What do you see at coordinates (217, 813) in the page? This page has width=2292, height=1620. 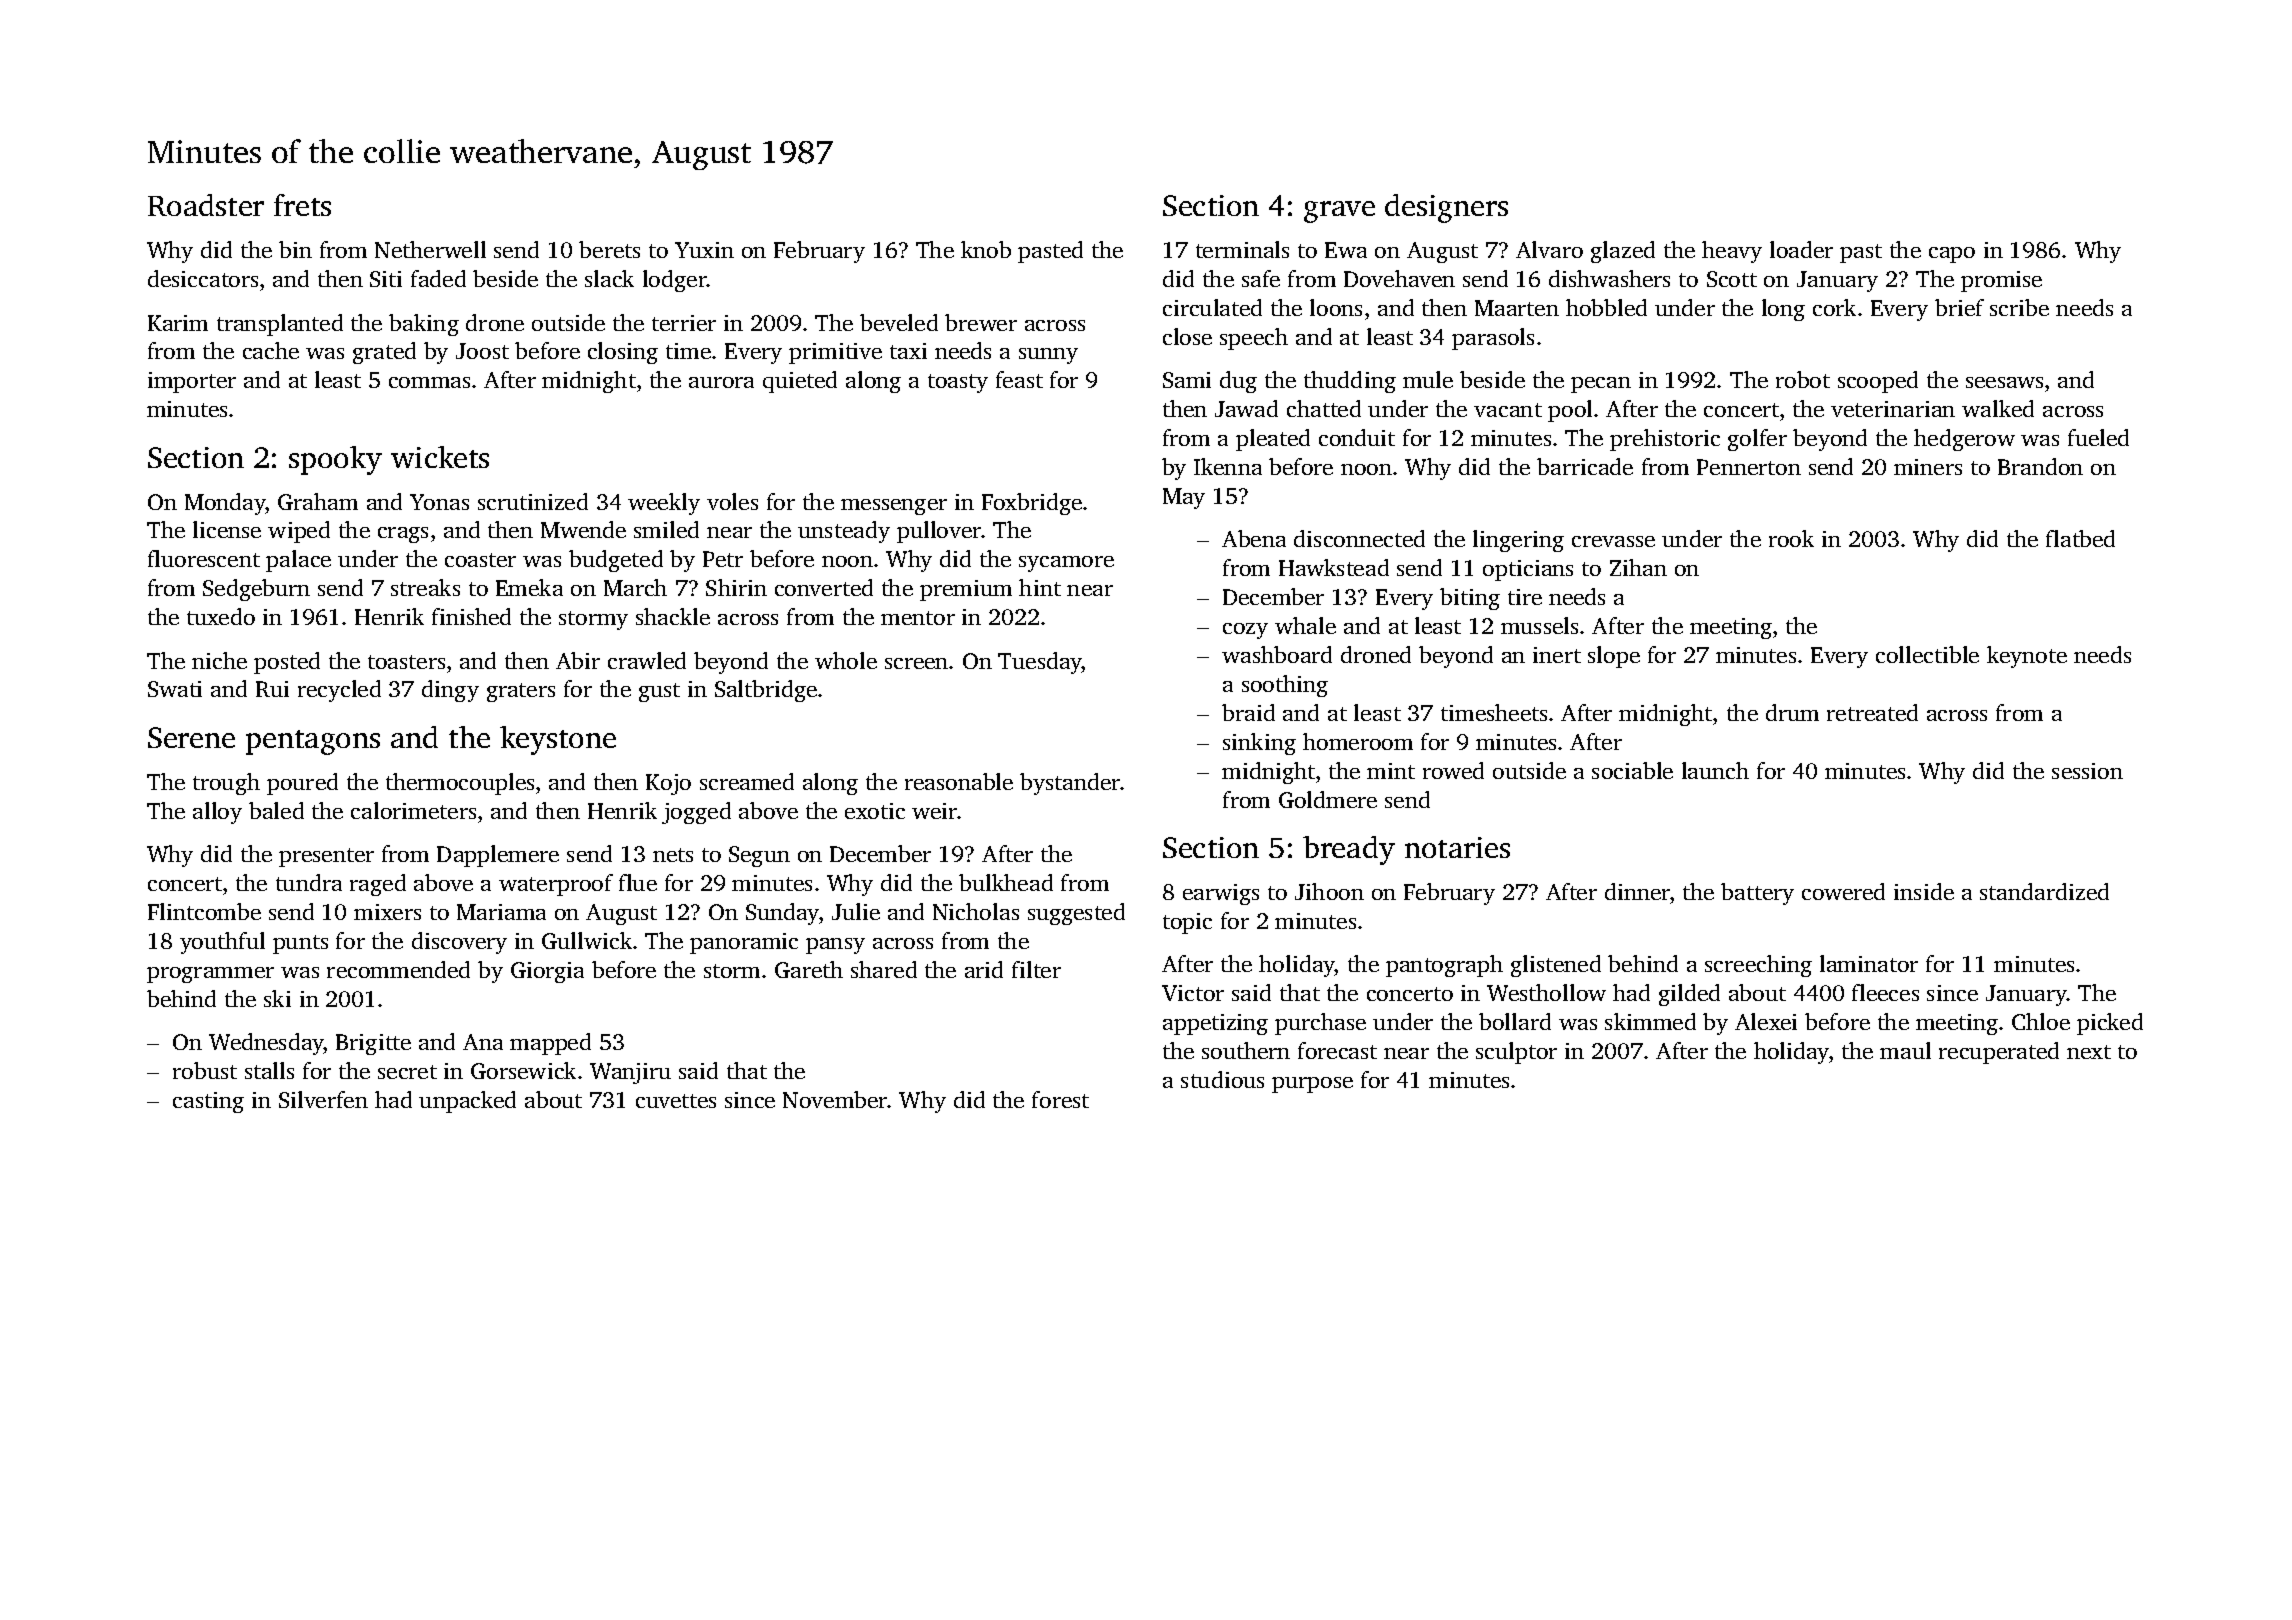 I see `alloy` at bounding box center [217, 813].
